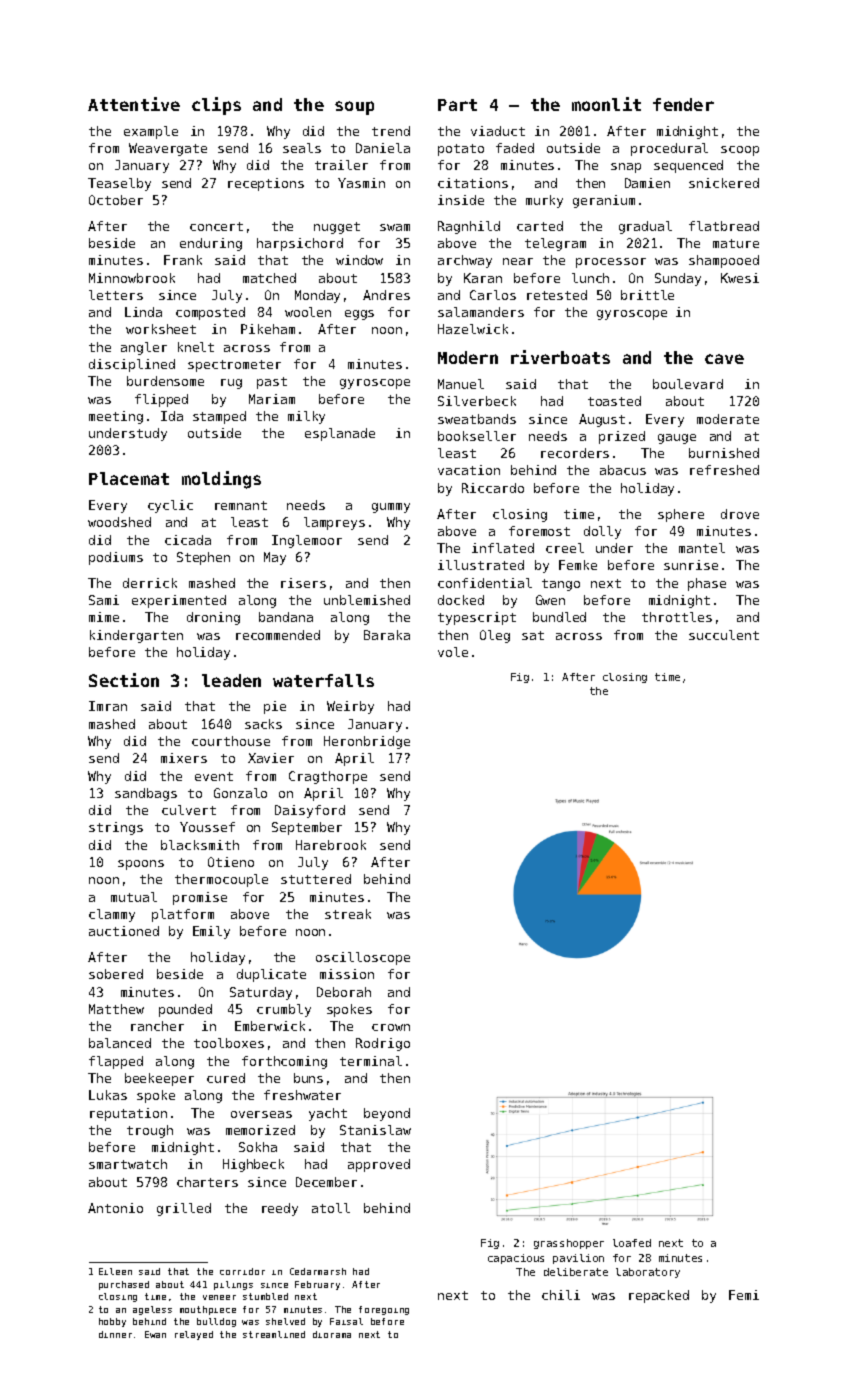  Describe the element at coordinates (179, 601) in the screenshot. I see `experimented` at that location.
